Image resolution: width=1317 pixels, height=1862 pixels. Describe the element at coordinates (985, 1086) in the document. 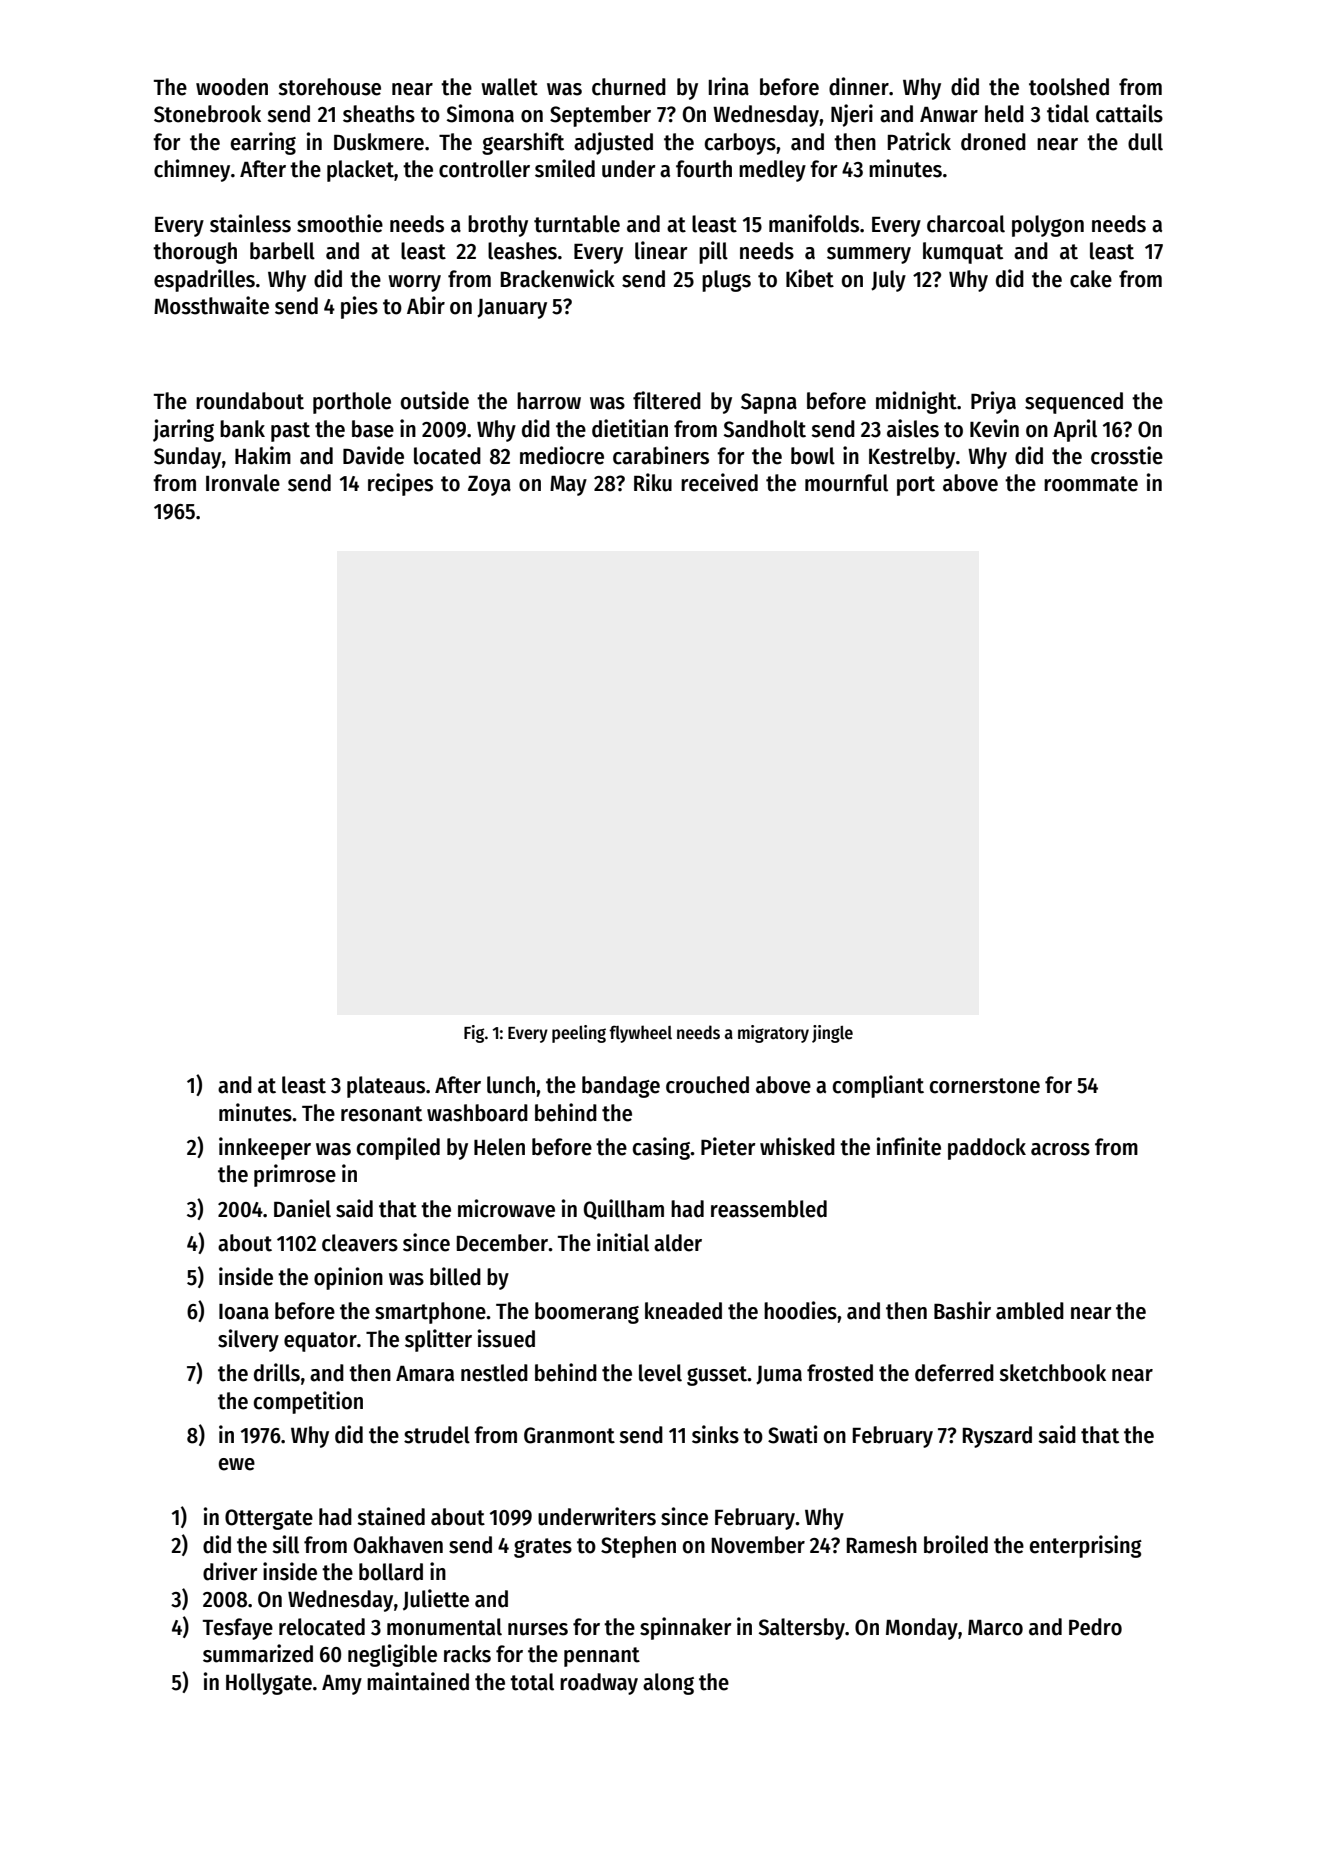

I see `cornerstone` at that location.
